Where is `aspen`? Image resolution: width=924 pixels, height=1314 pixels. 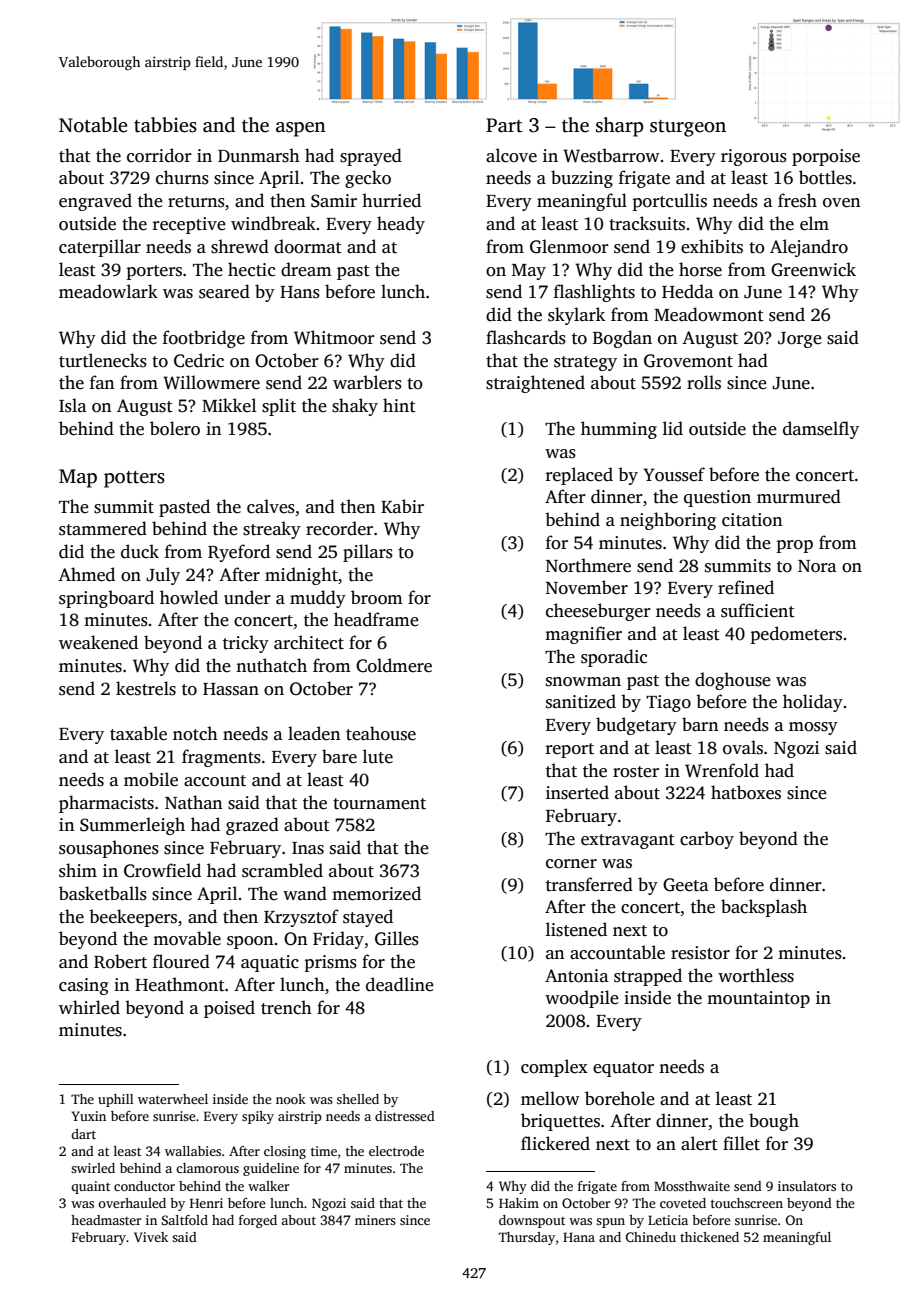
aspen is located at coordinates (301, 129).
